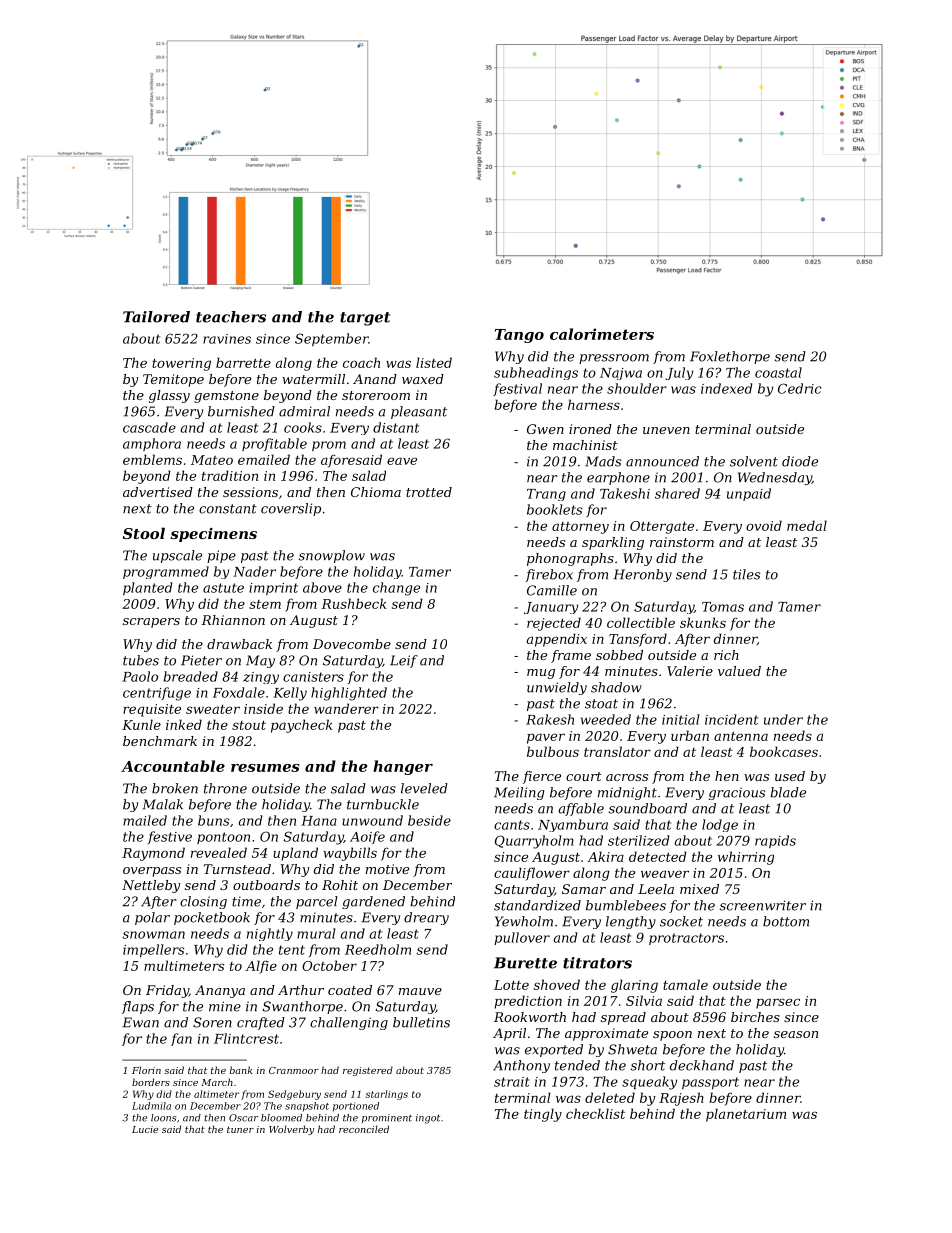  Describe the element at coordinates (291, 1130) in the screenshot. I see `Wolverby` at that location.
